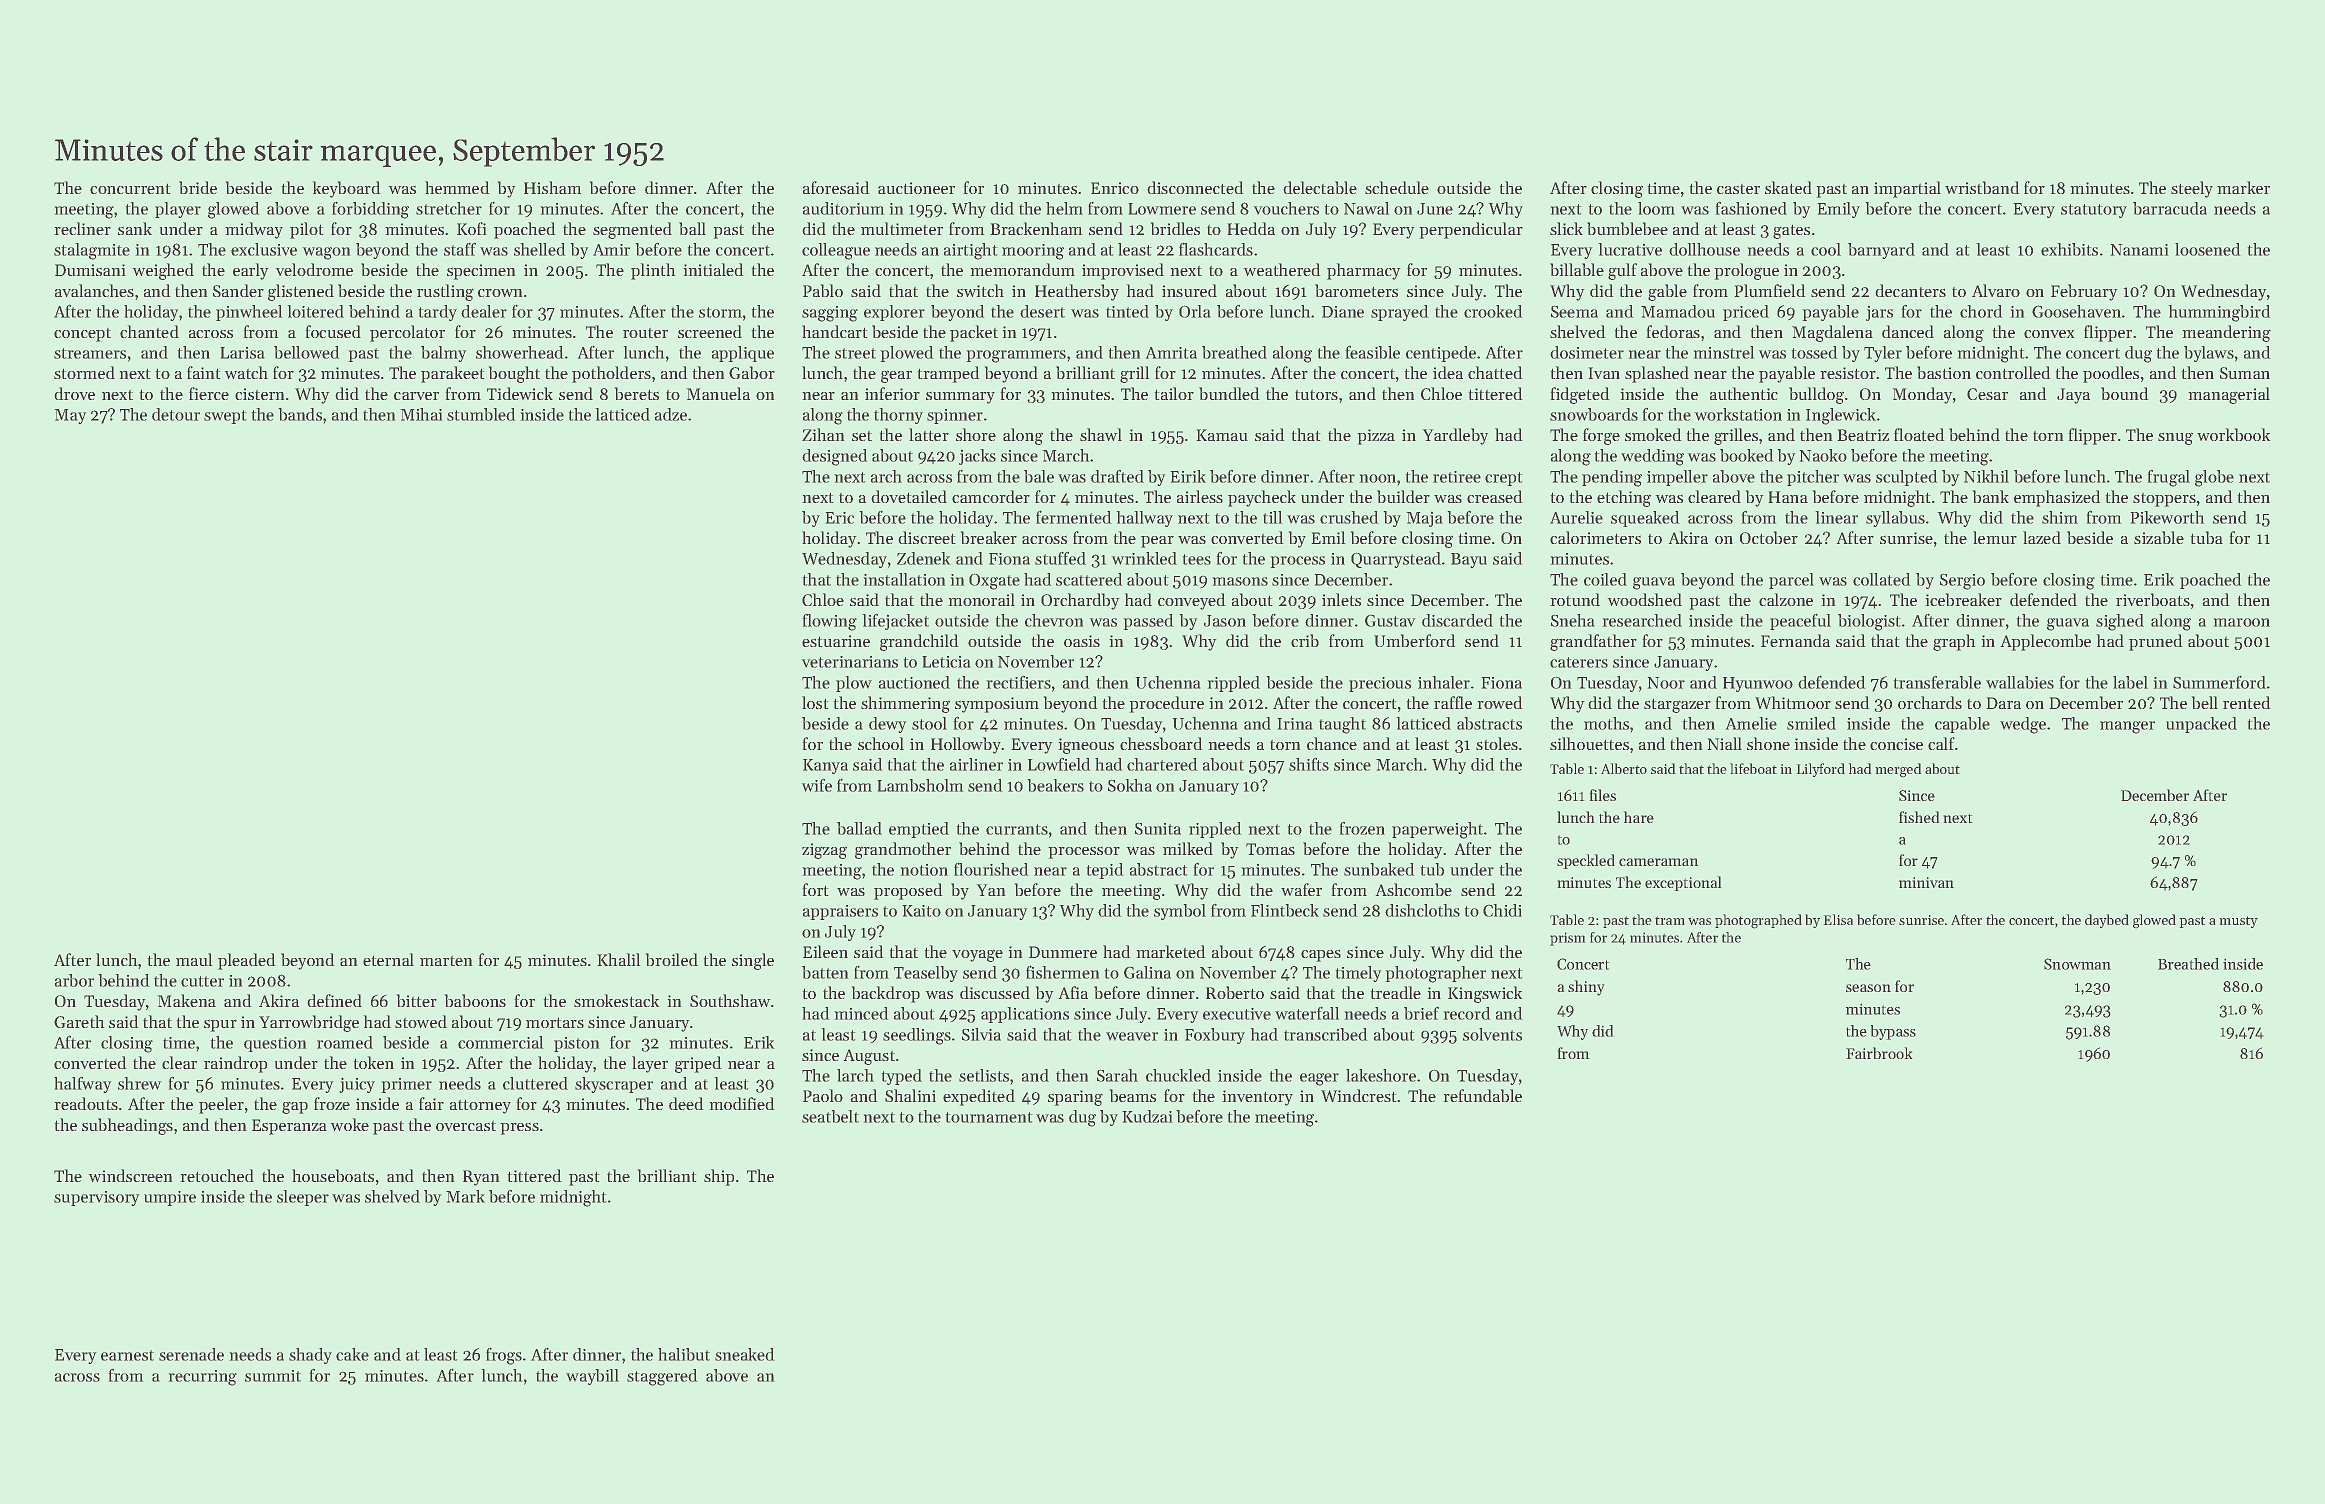 This screenshot has width=2325, height=1504. What do you see at coordinates (481, 414) in the screenshot?
I see `stumbled` at bounding box center [481, 414].
